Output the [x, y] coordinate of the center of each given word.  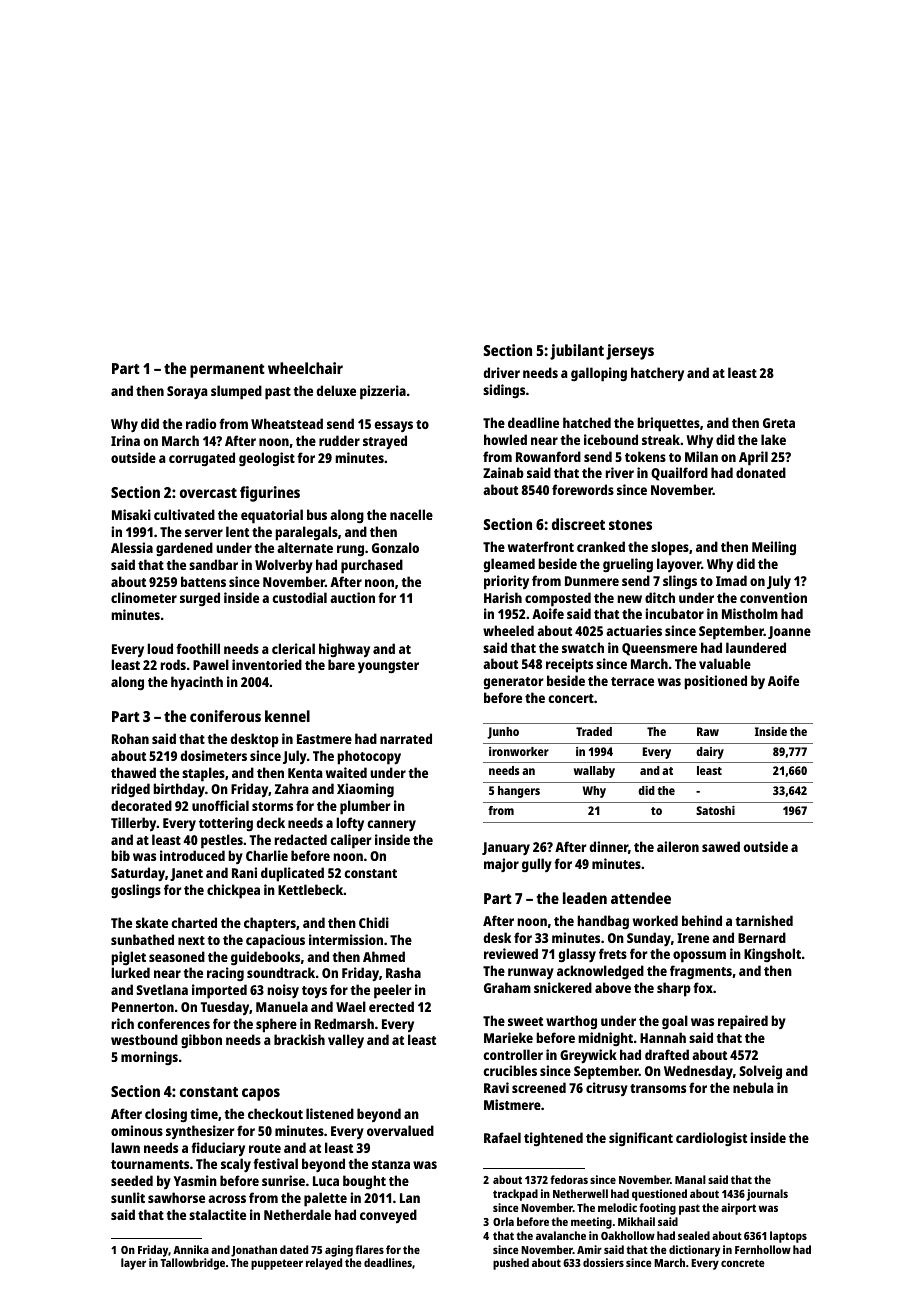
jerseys [630, 352]
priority [506, 582]
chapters [270, 924]
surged [200, 599]
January [506, 848]
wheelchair [305, 368]
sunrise [283, 1180]
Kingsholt [772, 955]
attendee [641, 898]
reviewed [511, 953]
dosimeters [213, 755]
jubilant [577, 352]
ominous [137, 1130]
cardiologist [711, 1139]
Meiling [774, 548]
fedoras [569, 1179]
